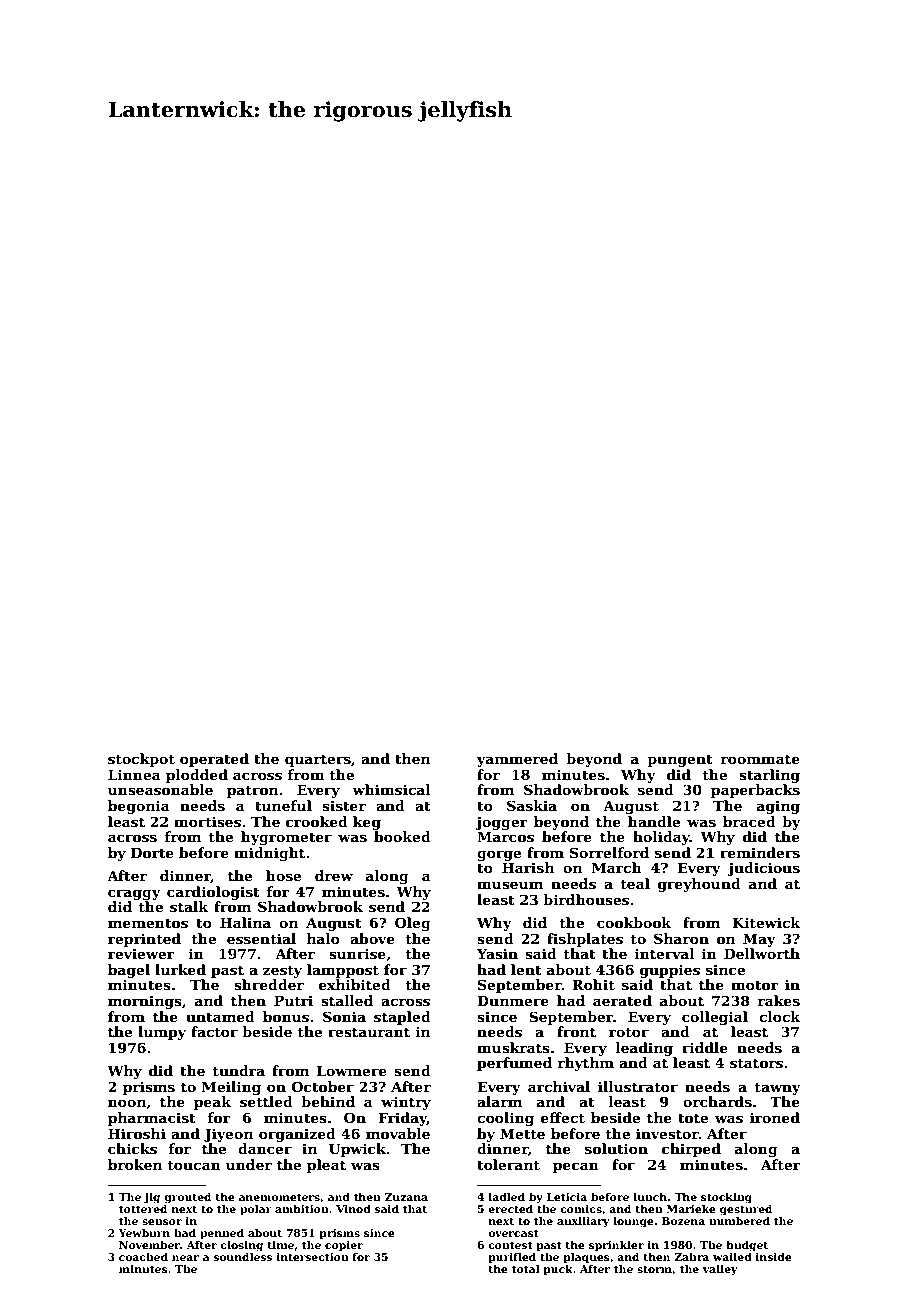 This page has width=908, height=1316. Describe the element at coordinates (739, 1221) in the page. I see `numbered` at that location.
